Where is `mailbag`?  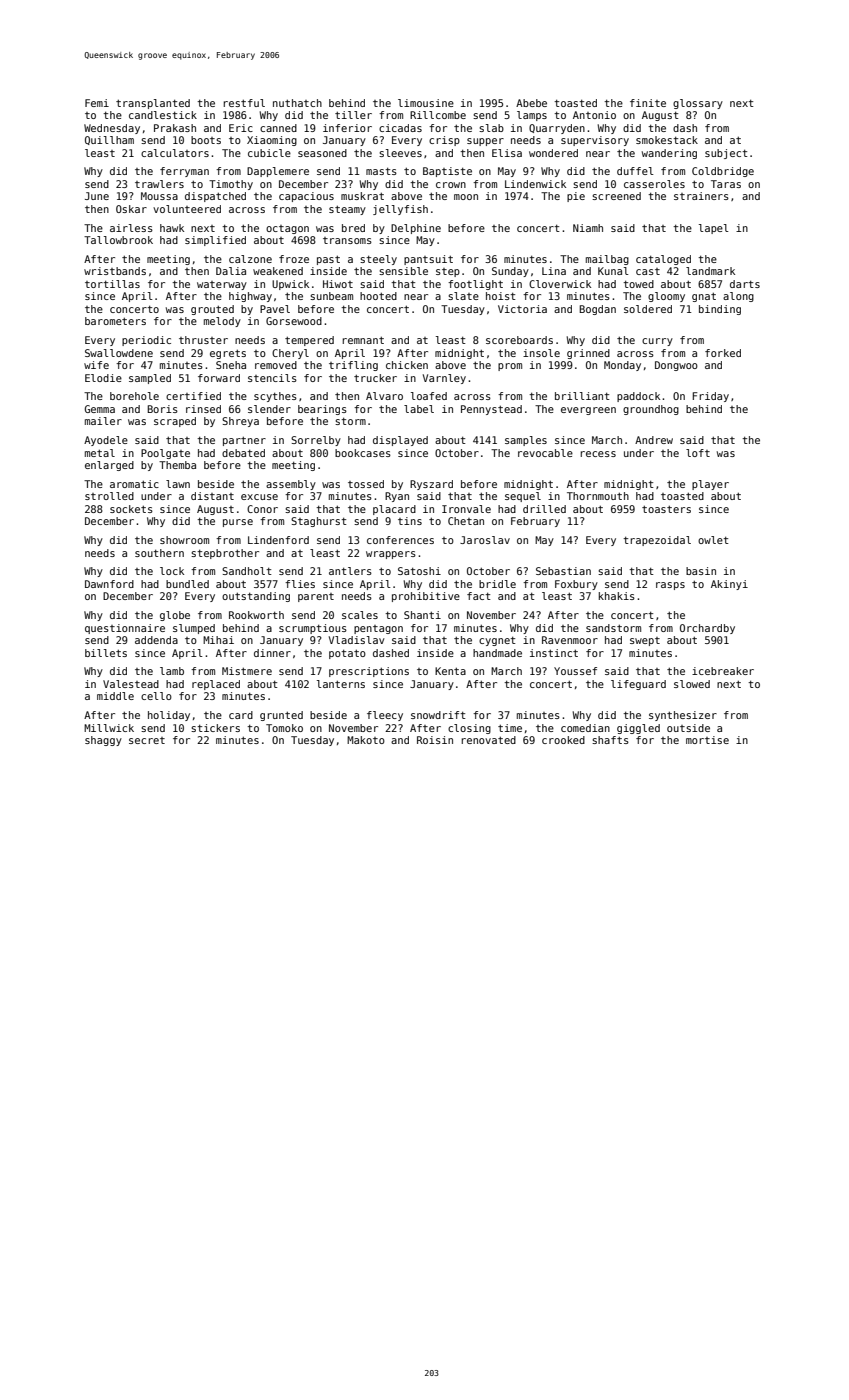 mailbag is located at coordinates (607, 260).
